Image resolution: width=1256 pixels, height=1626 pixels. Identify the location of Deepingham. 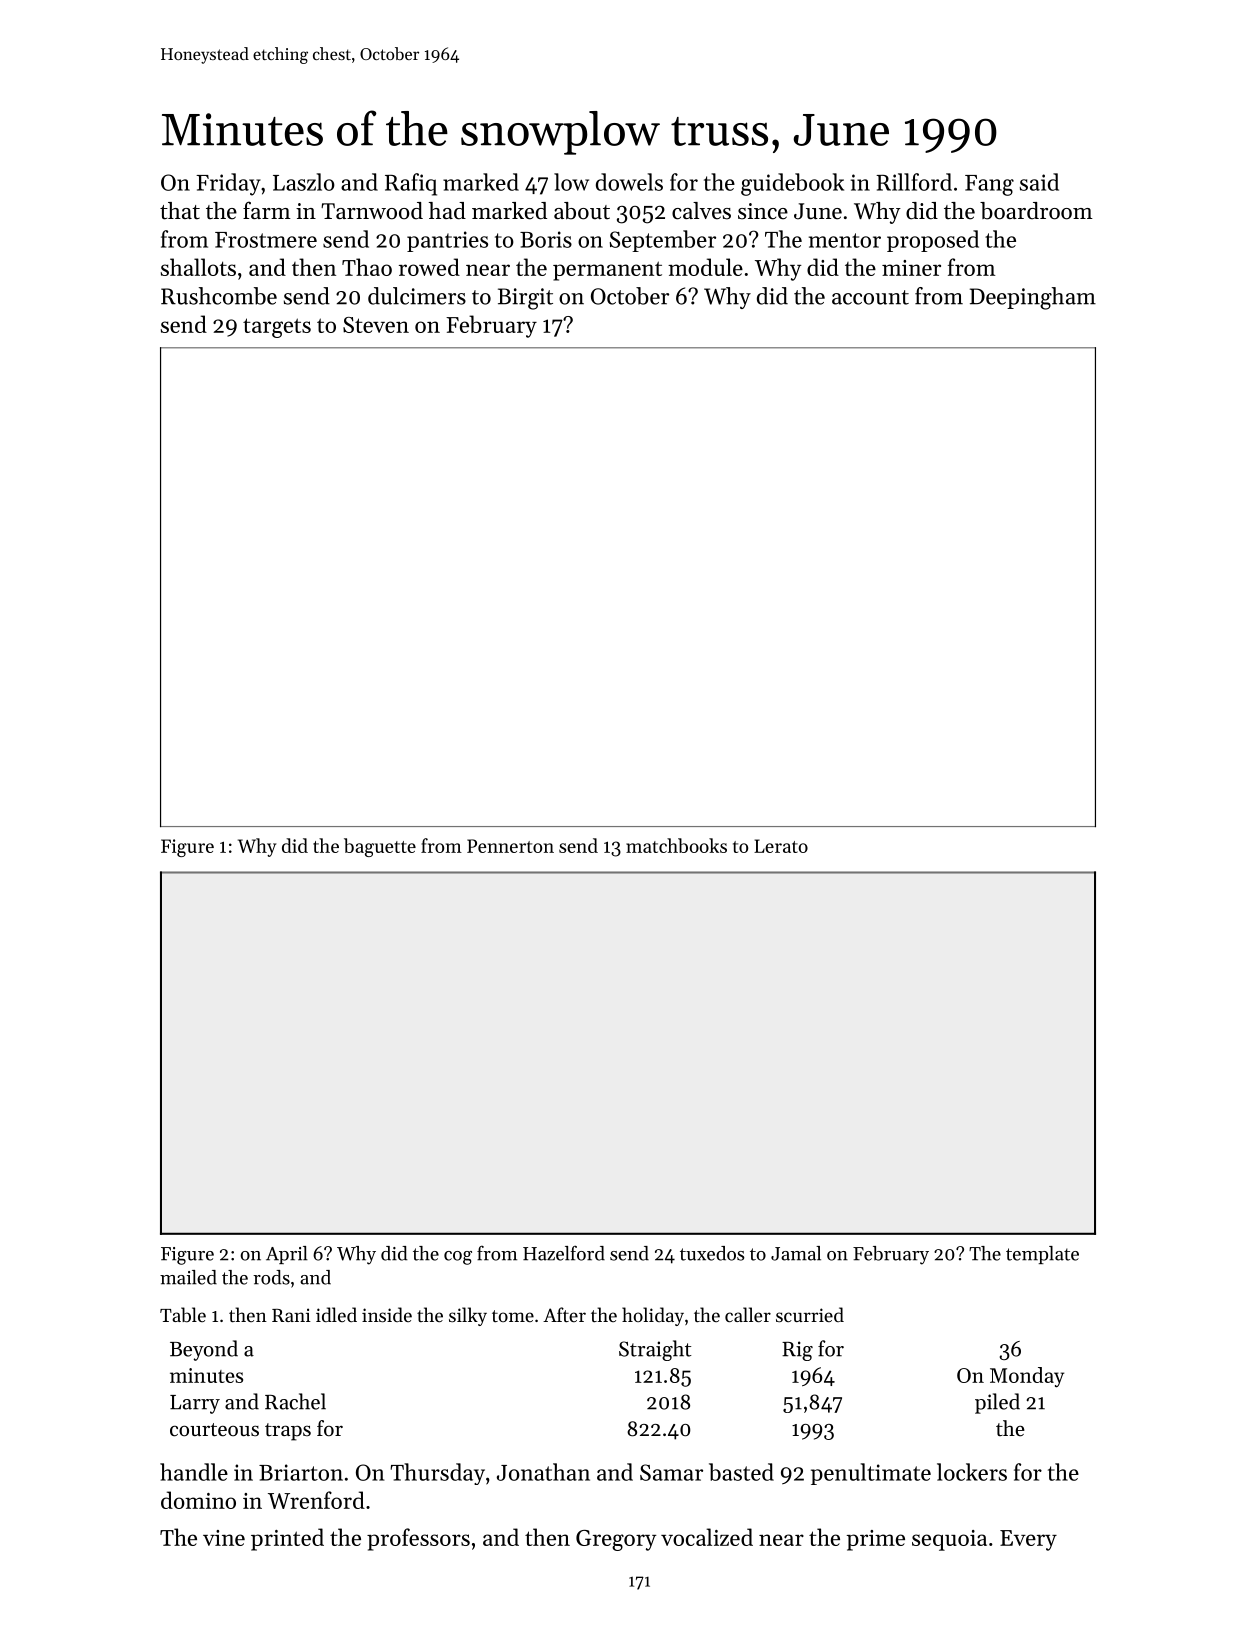
(1033, 298).
